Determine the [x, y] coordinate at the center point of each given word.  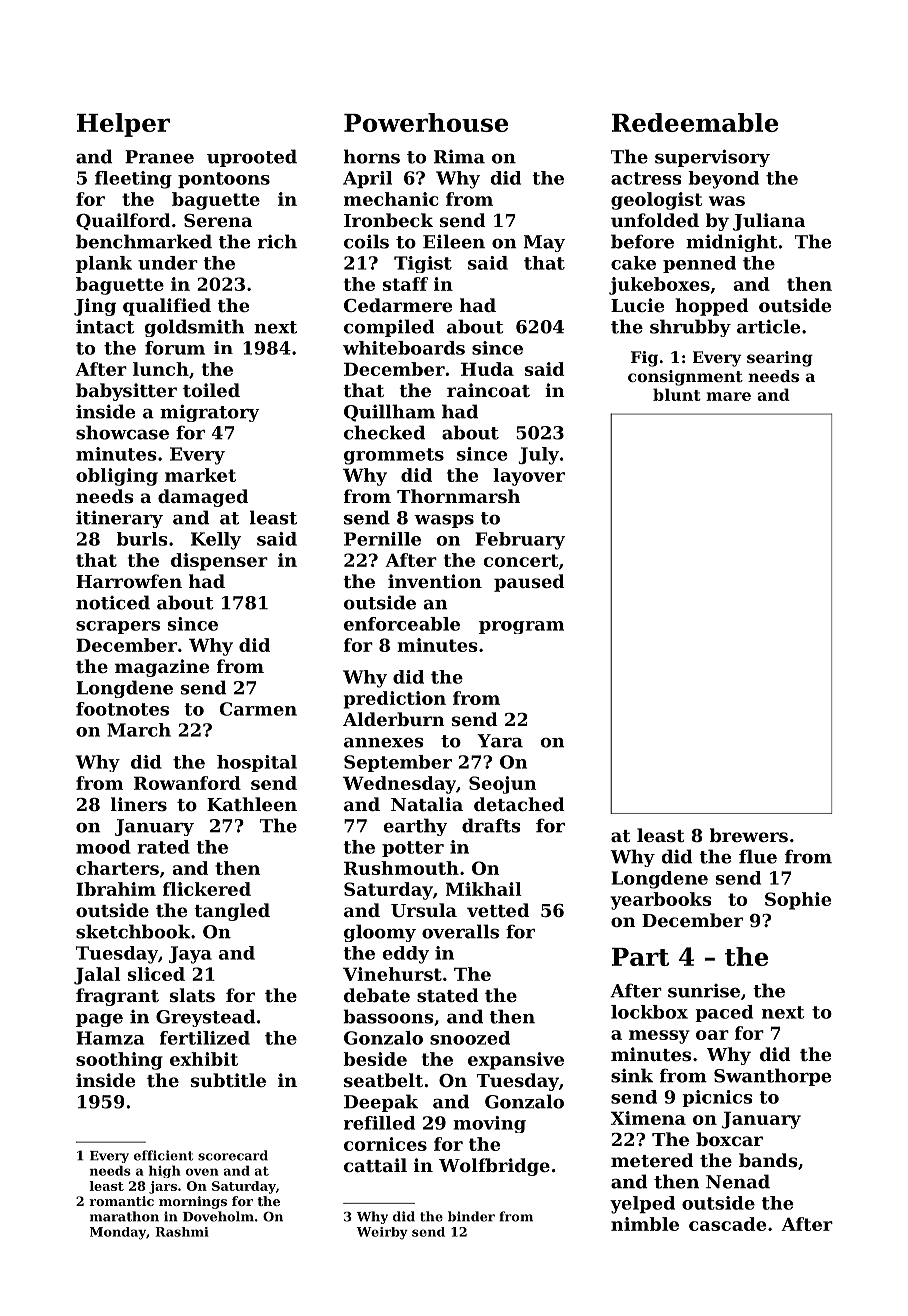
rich [277, 241]
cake [633, 263]
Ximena [648, 1118]
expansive [516, 1061]
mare [728, 396]
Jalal [97, 976]
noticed [113, 602]
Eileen [454, 241]
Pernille [382, 539]
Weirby [382, 1233]
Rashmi [182, 1232]
